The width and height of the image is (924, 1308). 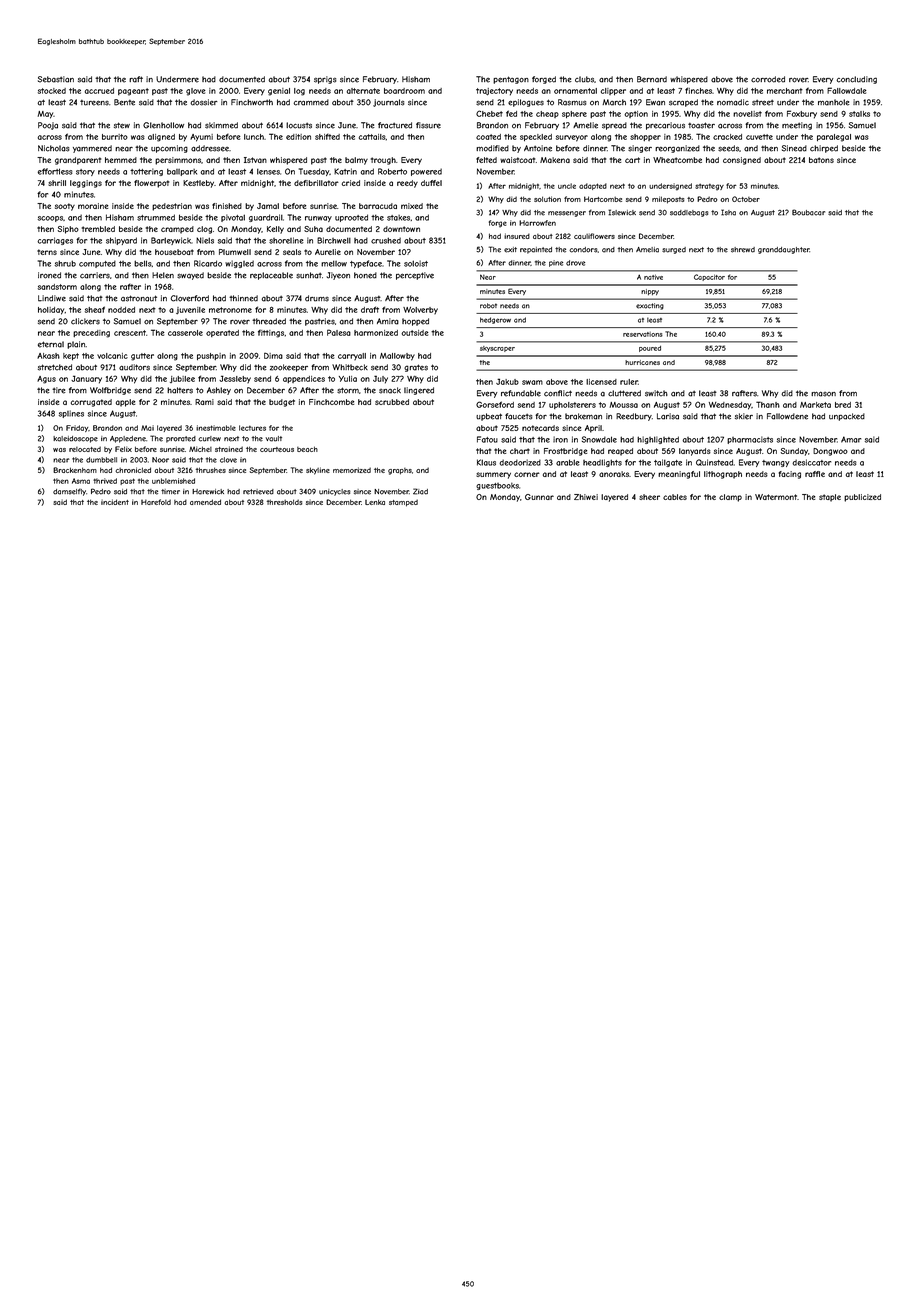 What do you see at coordinates (56, 79) in the image?
I see `Sebastian` at bounding box center [56, 79].
